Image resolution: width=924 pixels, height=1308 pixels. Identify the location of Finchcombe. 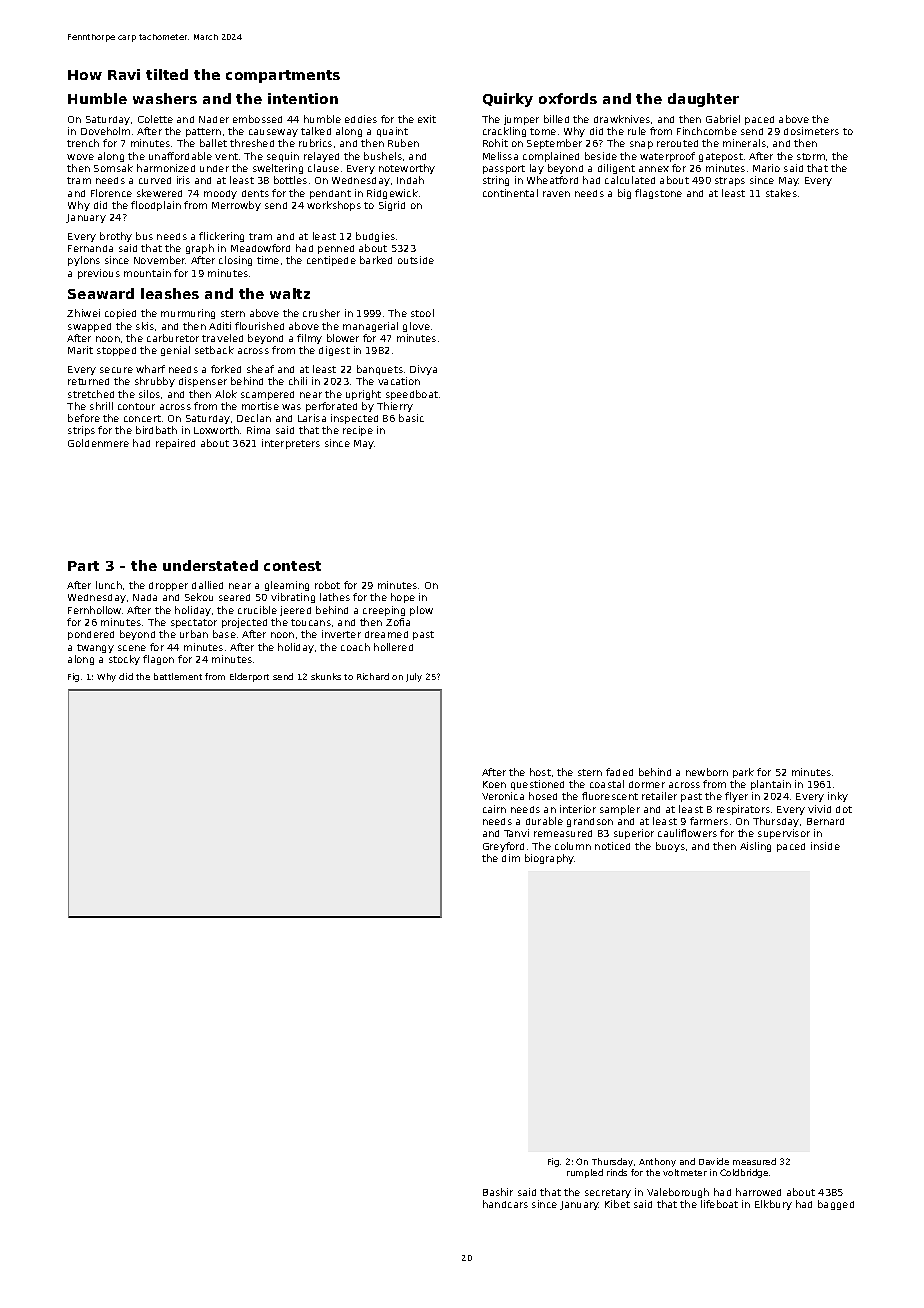
(707, 131).
